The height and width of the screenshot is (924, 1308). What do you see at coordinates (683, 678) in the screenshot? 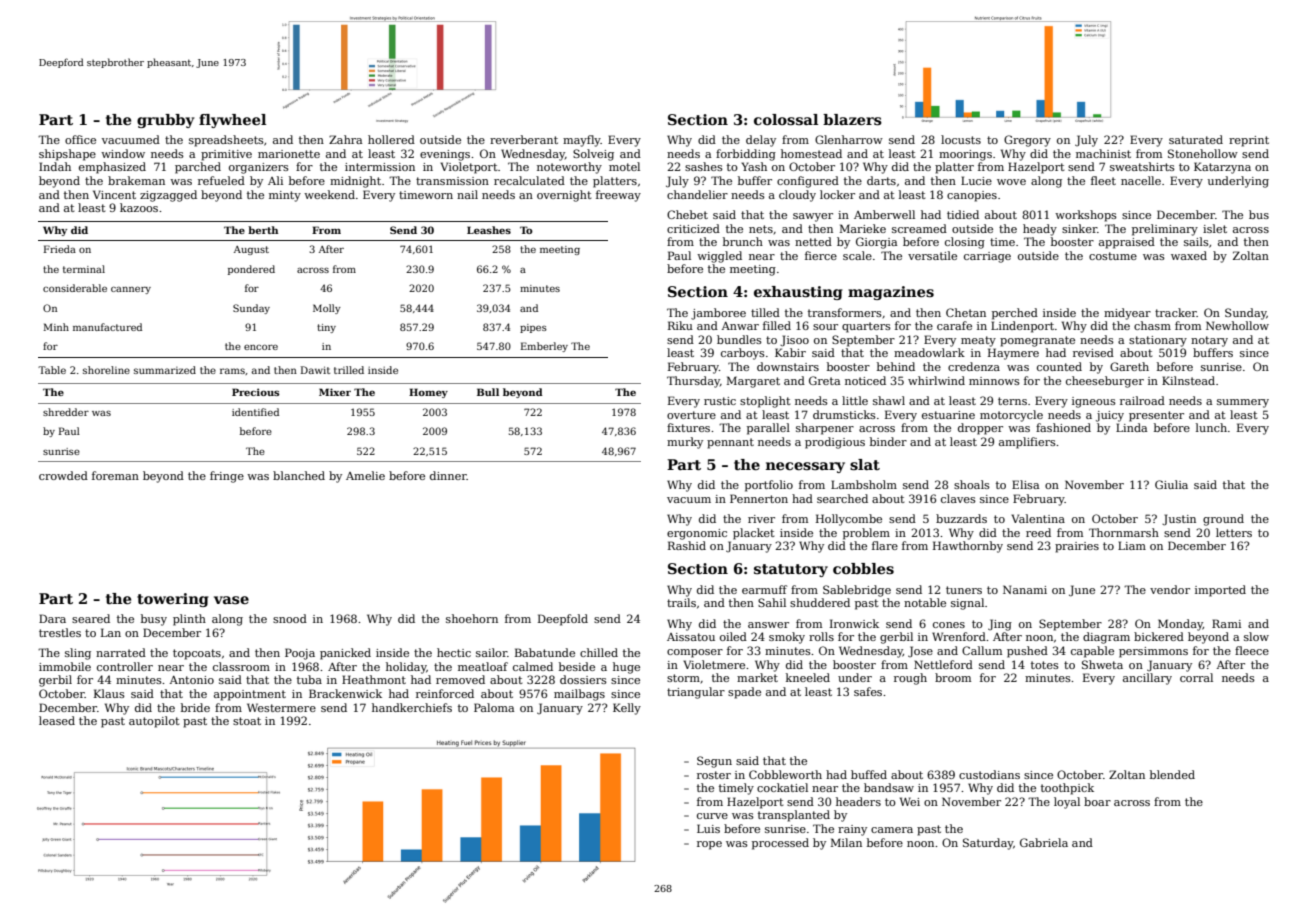
I see `storm` at bounding box center [683, 678].
